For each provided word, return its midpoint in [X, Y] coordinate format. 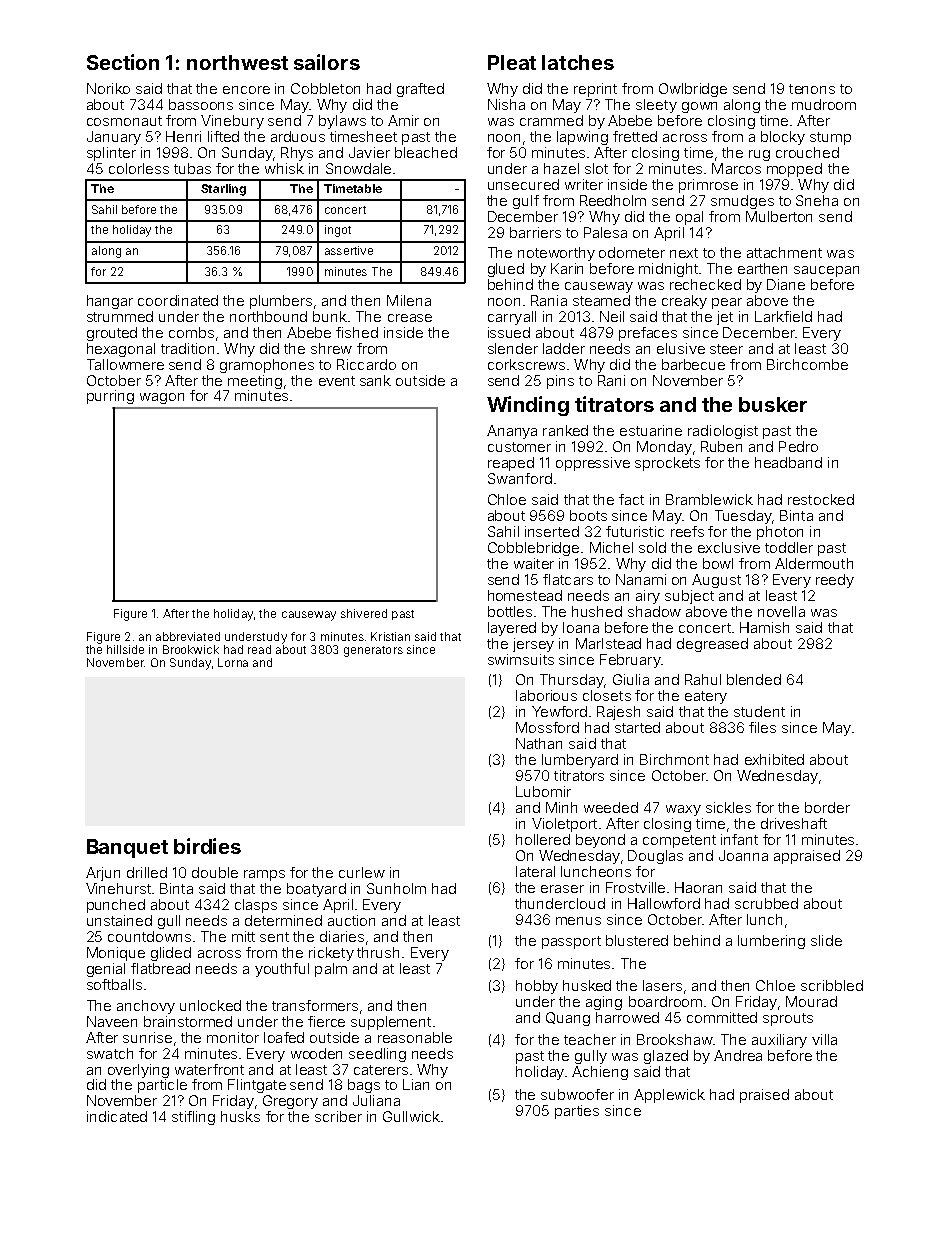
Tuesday [743, 517]
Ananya [512, 432]
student [759, 711]
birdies [207, 846]
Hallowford [664, 903]
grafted [420, 90]
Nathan [539, 743]
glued [506, 270]
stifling [193, 1118]
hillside [125, 649]
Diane [786, 284]
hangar [110, 302]
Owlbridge [693, 90]
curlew [362, 872]
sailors [327, 62]
